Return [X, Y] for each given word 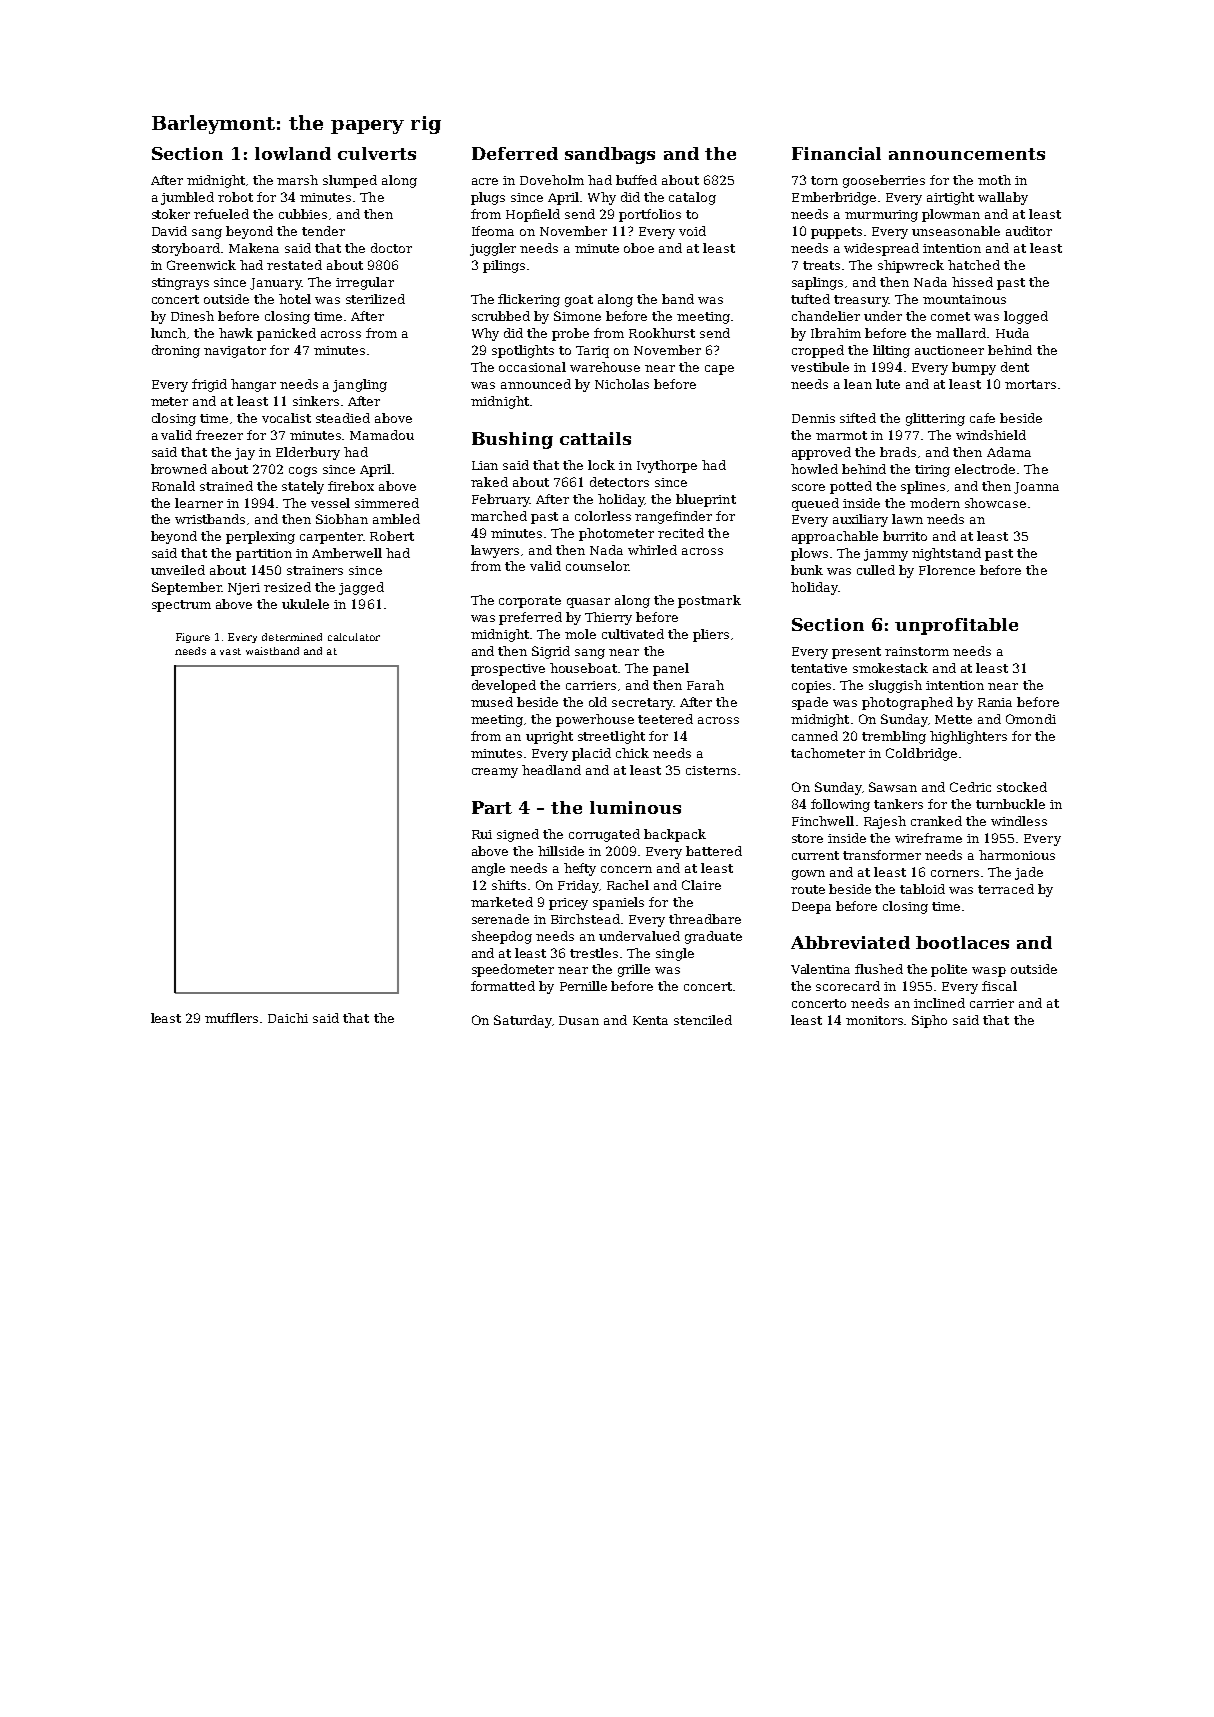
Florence [947, 570]
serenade [500, 919]
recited [681, 533]
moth [994, 180]
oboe [639, 248]
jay [245, 454]
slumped [350, 181]
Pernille [583, 986]
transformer [882, 855]
